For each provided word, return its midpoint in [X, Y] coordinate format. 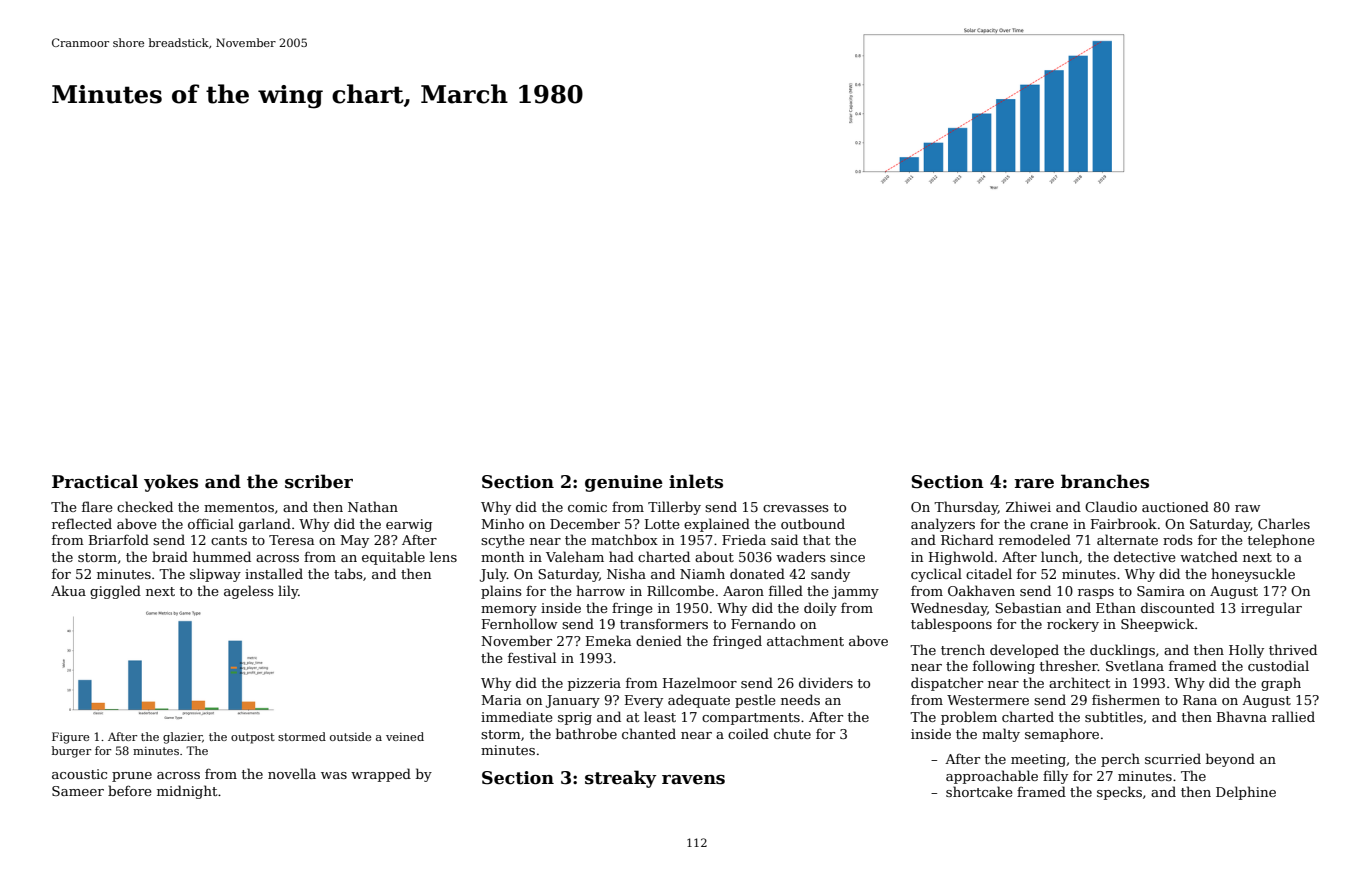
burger [71, 752]
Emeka [608, 640]
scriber [319, 481]
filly [1055, 777]
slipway [215, 575]
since [847, 557]
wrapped [381, 775]
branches [1105, 481]
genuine [624, 483]
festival [532, 657]
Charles [1284, 523]
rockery [1073, 625]
